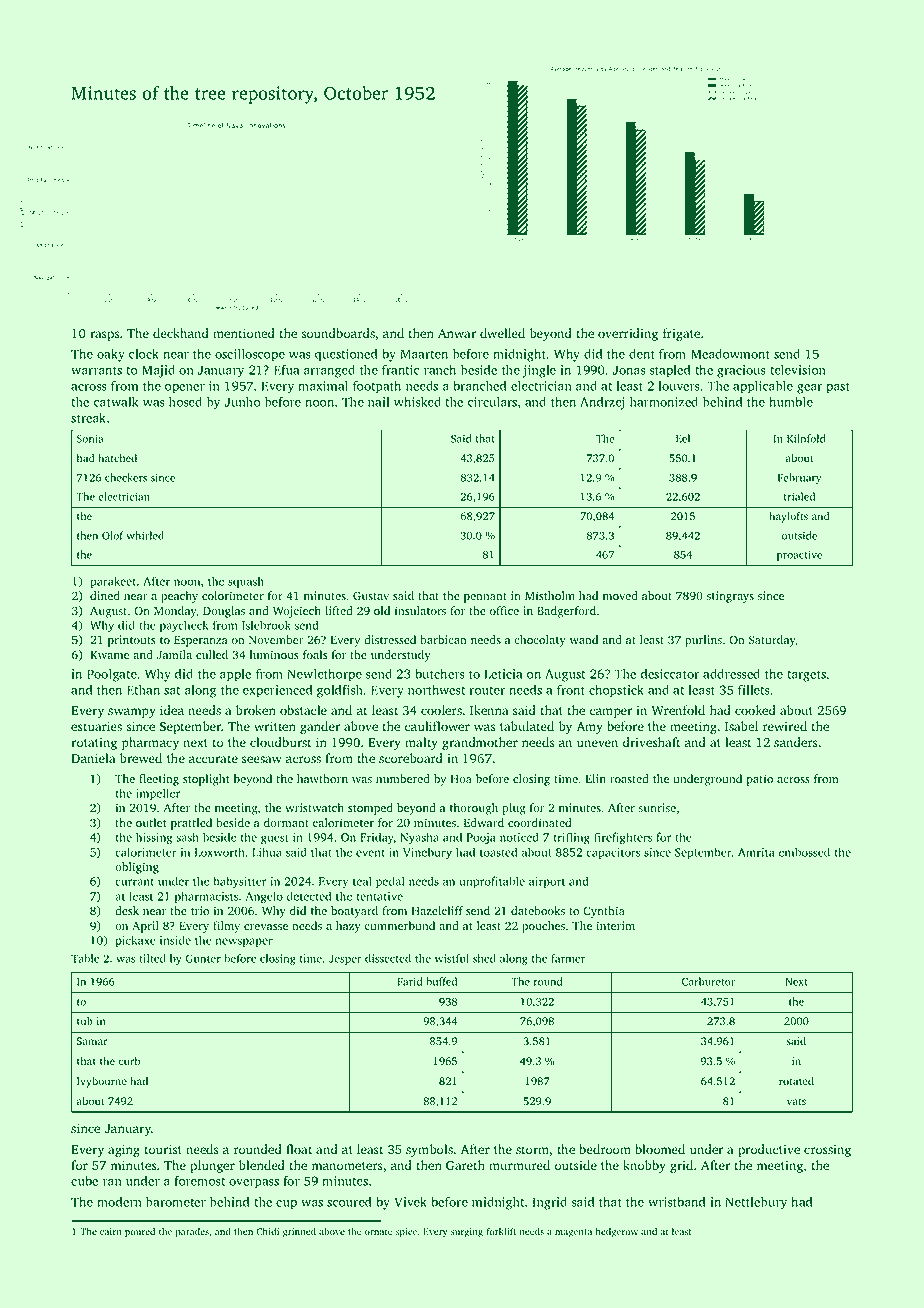 The image size is (924, 1308). I want to click on moved, so click(620, 595).
